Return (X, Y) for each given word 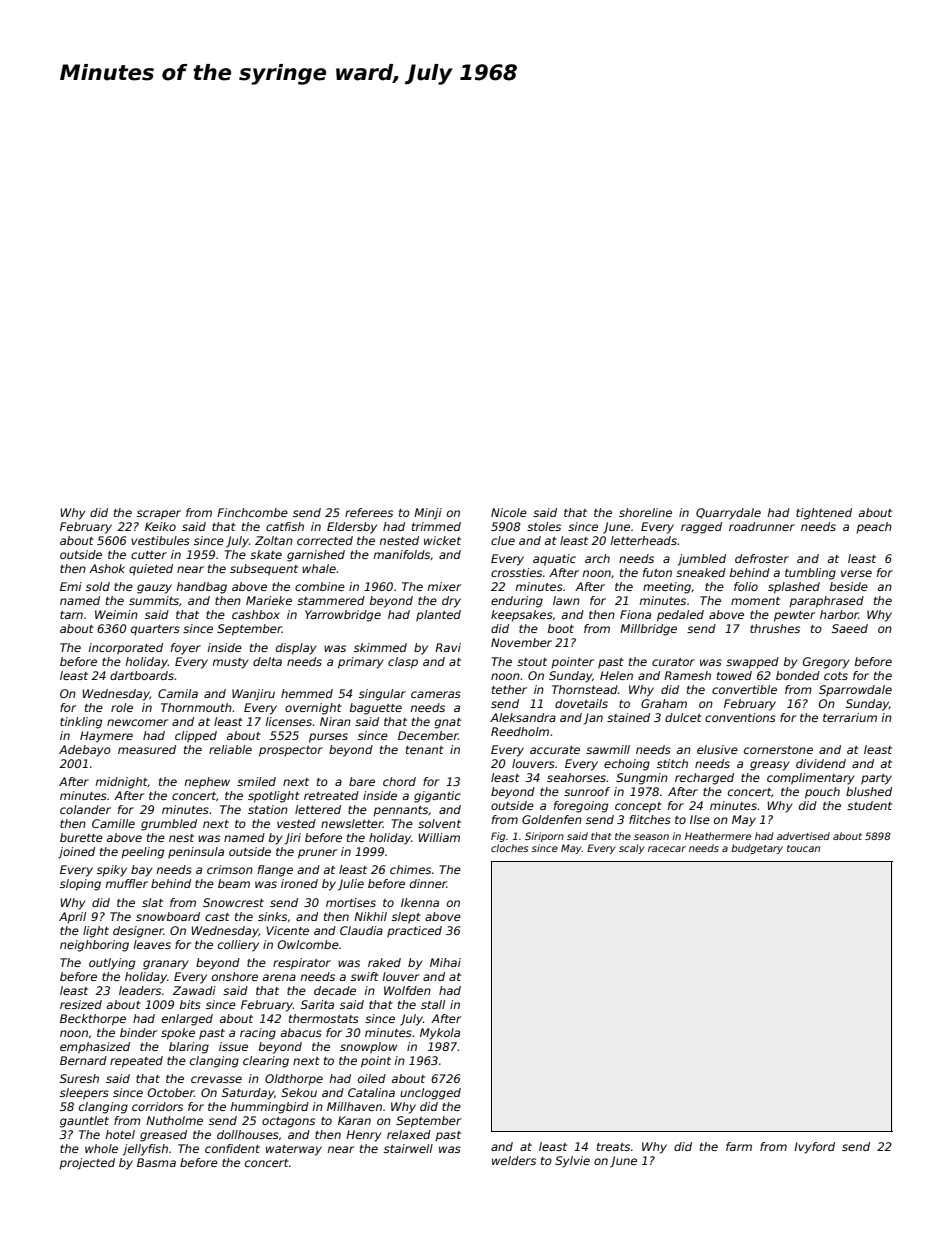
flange (275, 871)
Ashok (107, 568)
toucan (803, 848)
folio (746, 586)
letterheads (643, 540)
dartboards (142, 675)
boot (561, 628)
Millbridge (648, 630)
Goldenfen (552, 819)
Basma (156, 1162)
